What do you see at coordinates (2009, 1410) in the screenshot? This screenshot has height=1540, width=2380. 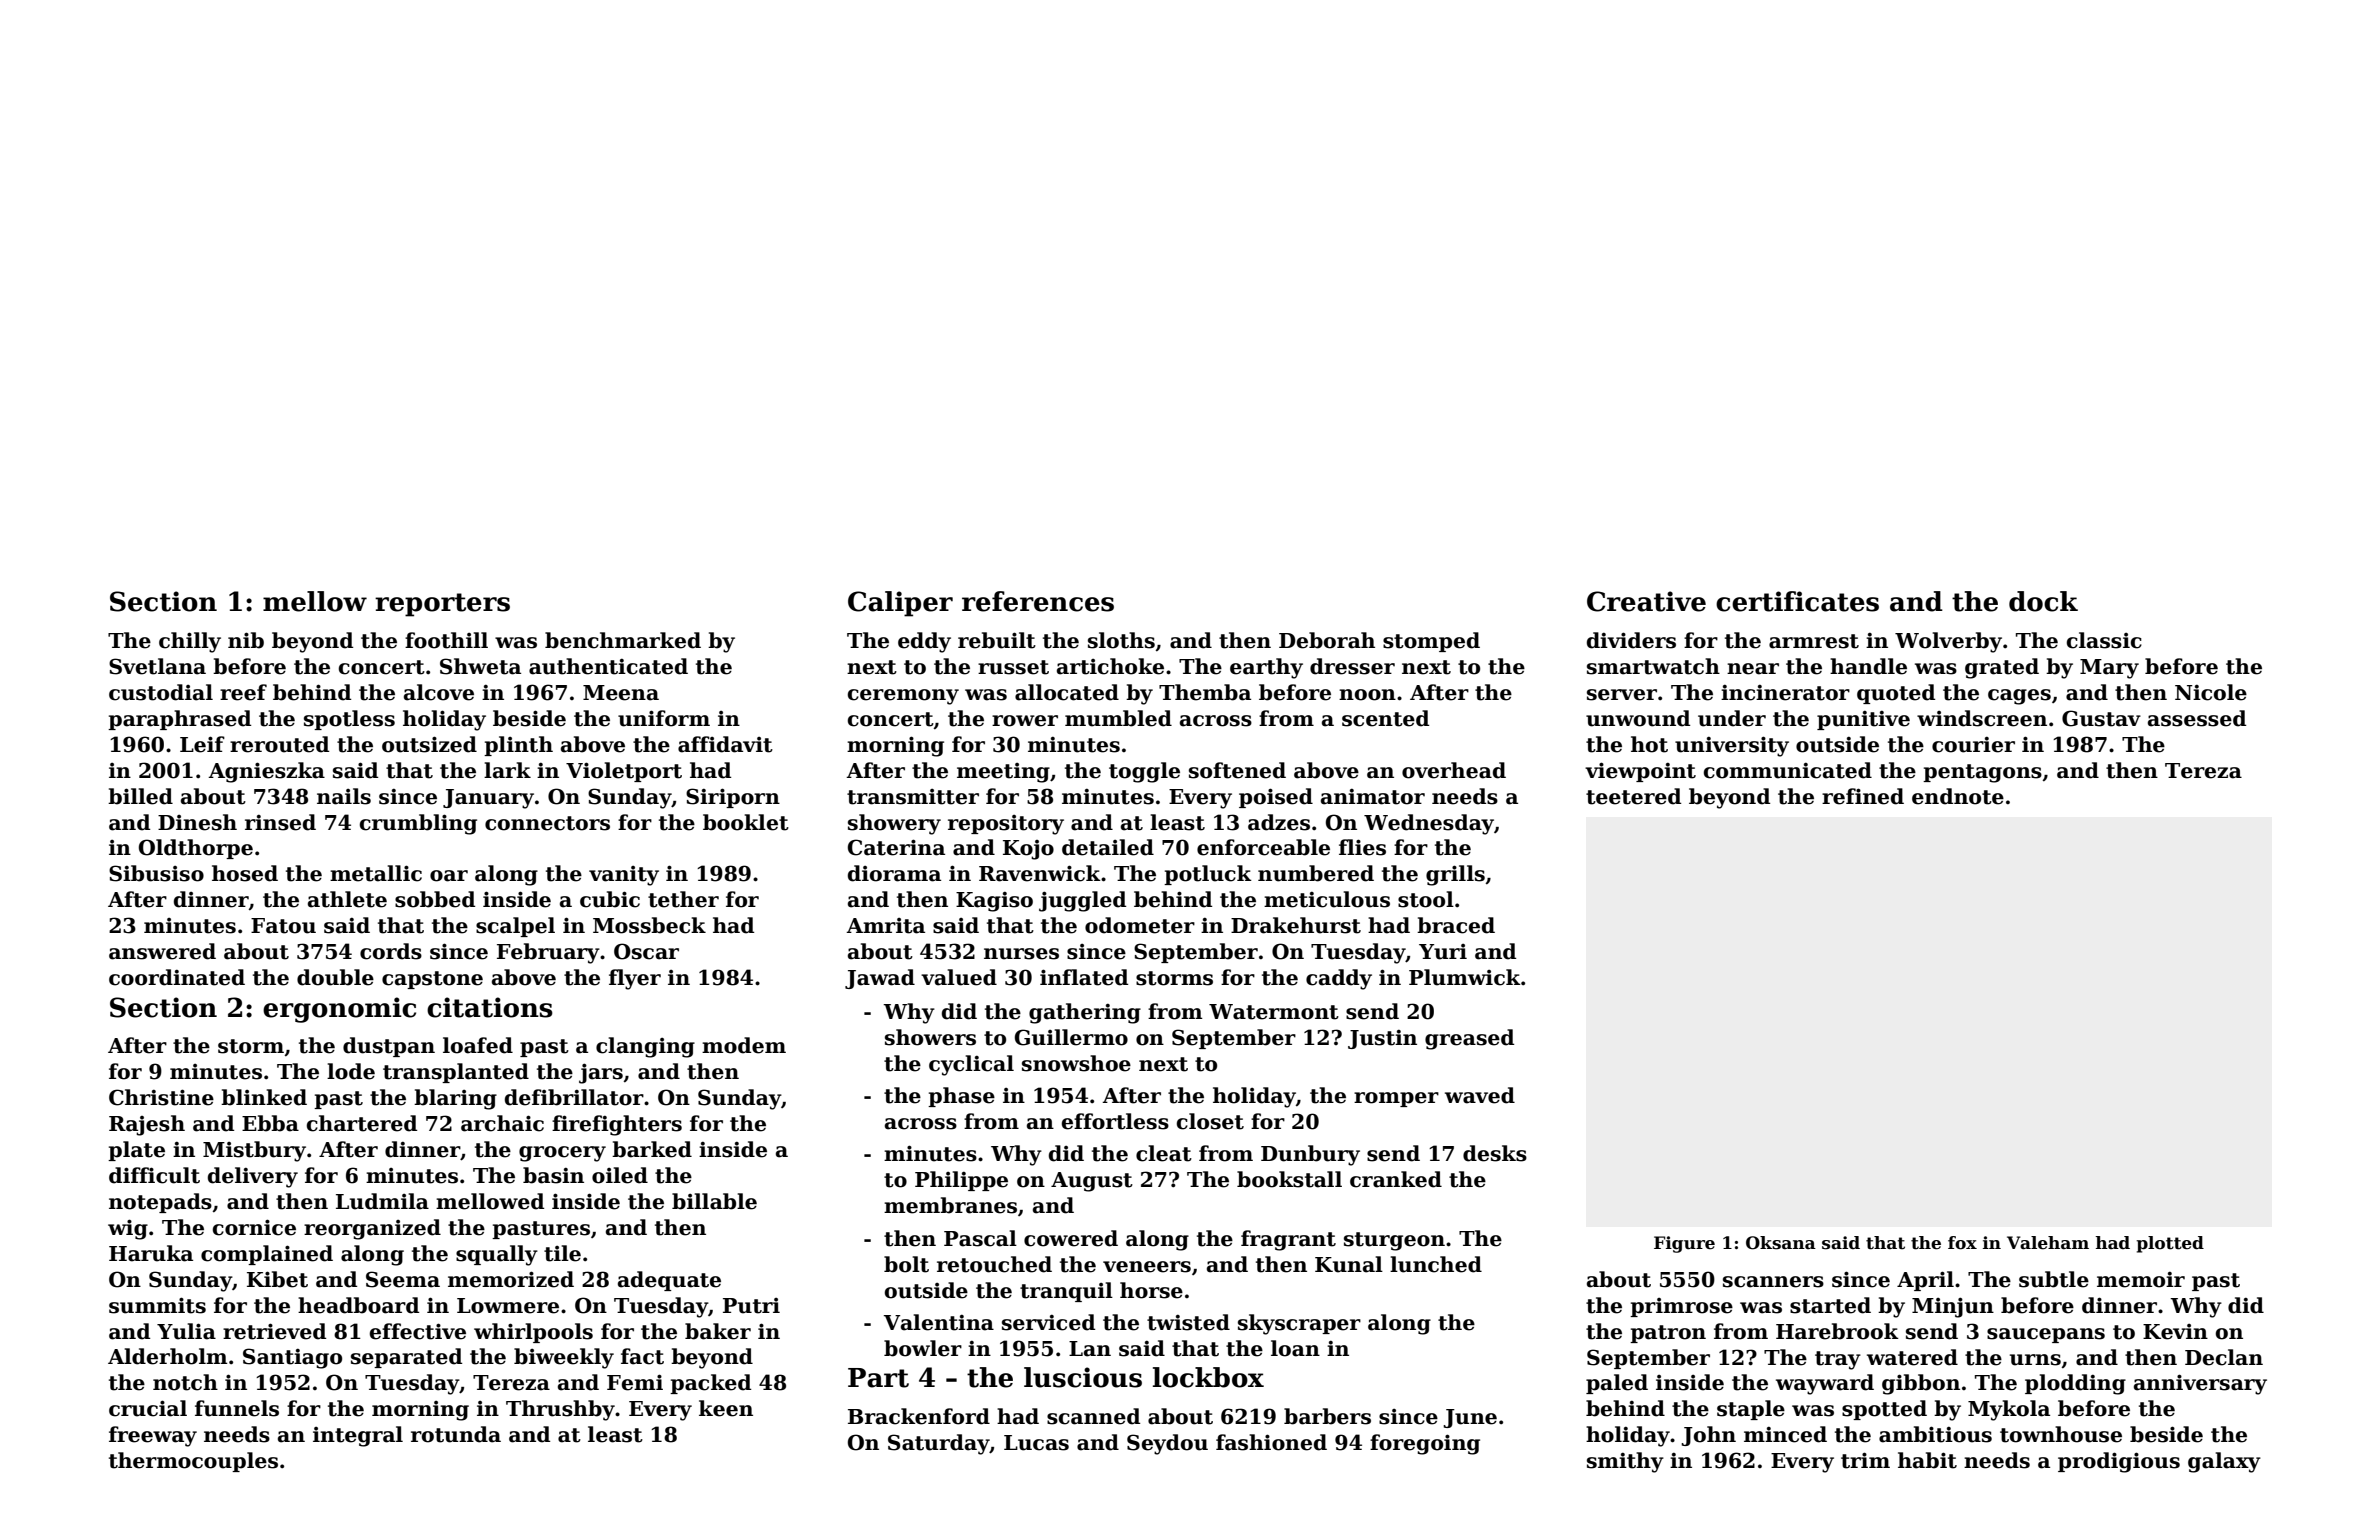 I see `Mykola` at bounding box center [2009, 1410].
